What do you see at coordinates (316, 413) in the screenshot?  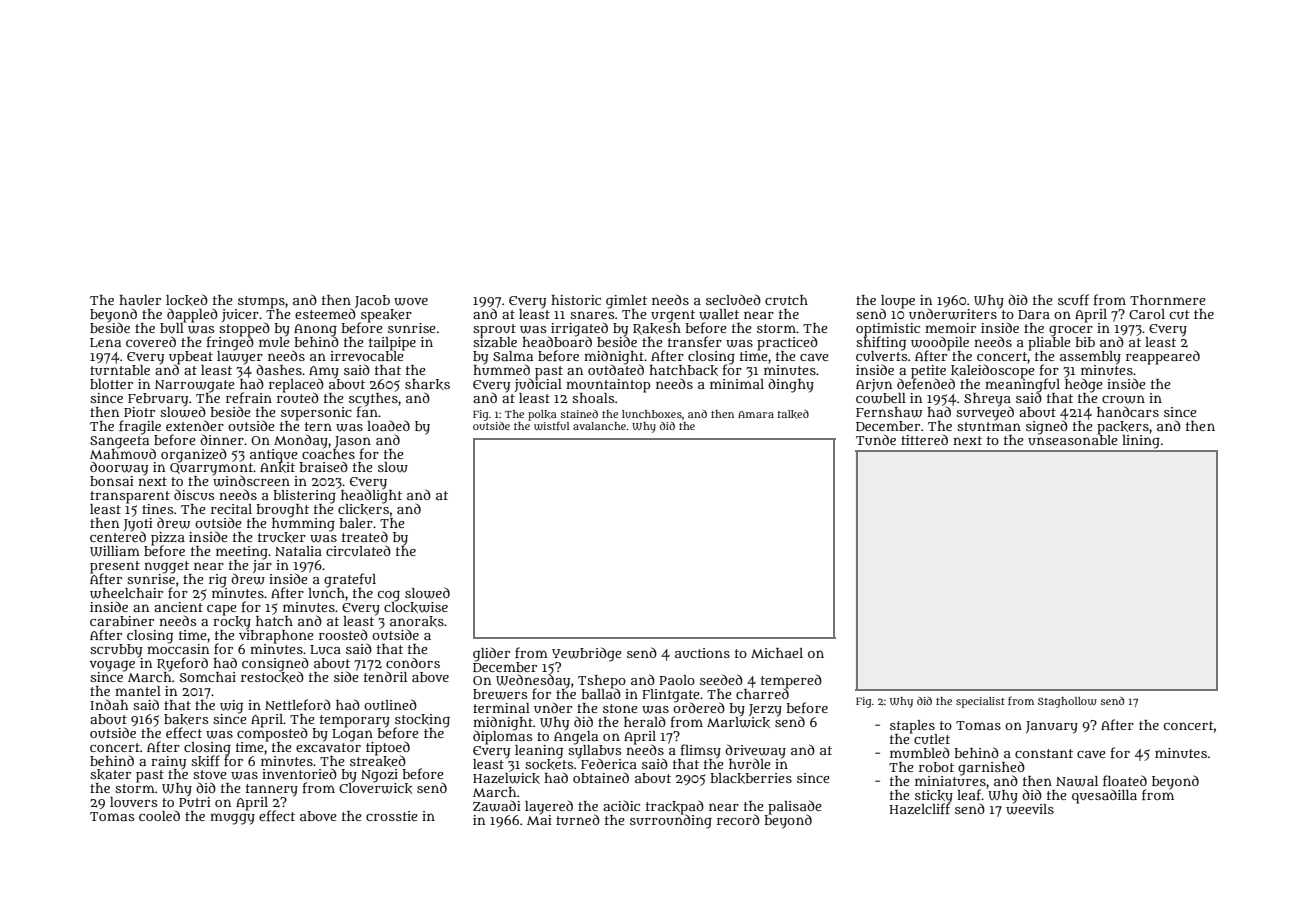 I see `supersonic` at bounding box center [316, 413].
